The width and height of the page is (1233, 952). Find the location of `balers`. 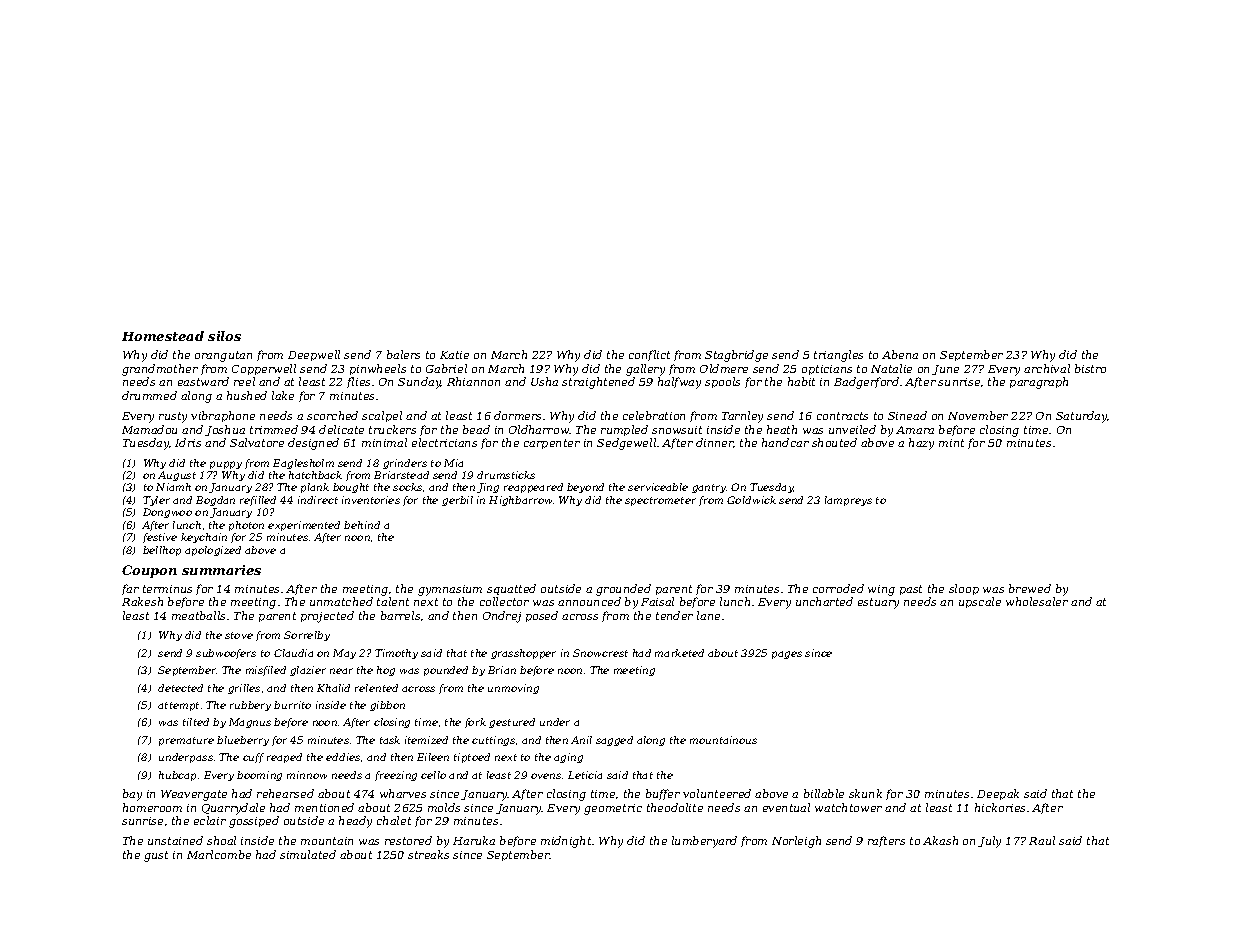

balers is located at coordinates (403, 354).
